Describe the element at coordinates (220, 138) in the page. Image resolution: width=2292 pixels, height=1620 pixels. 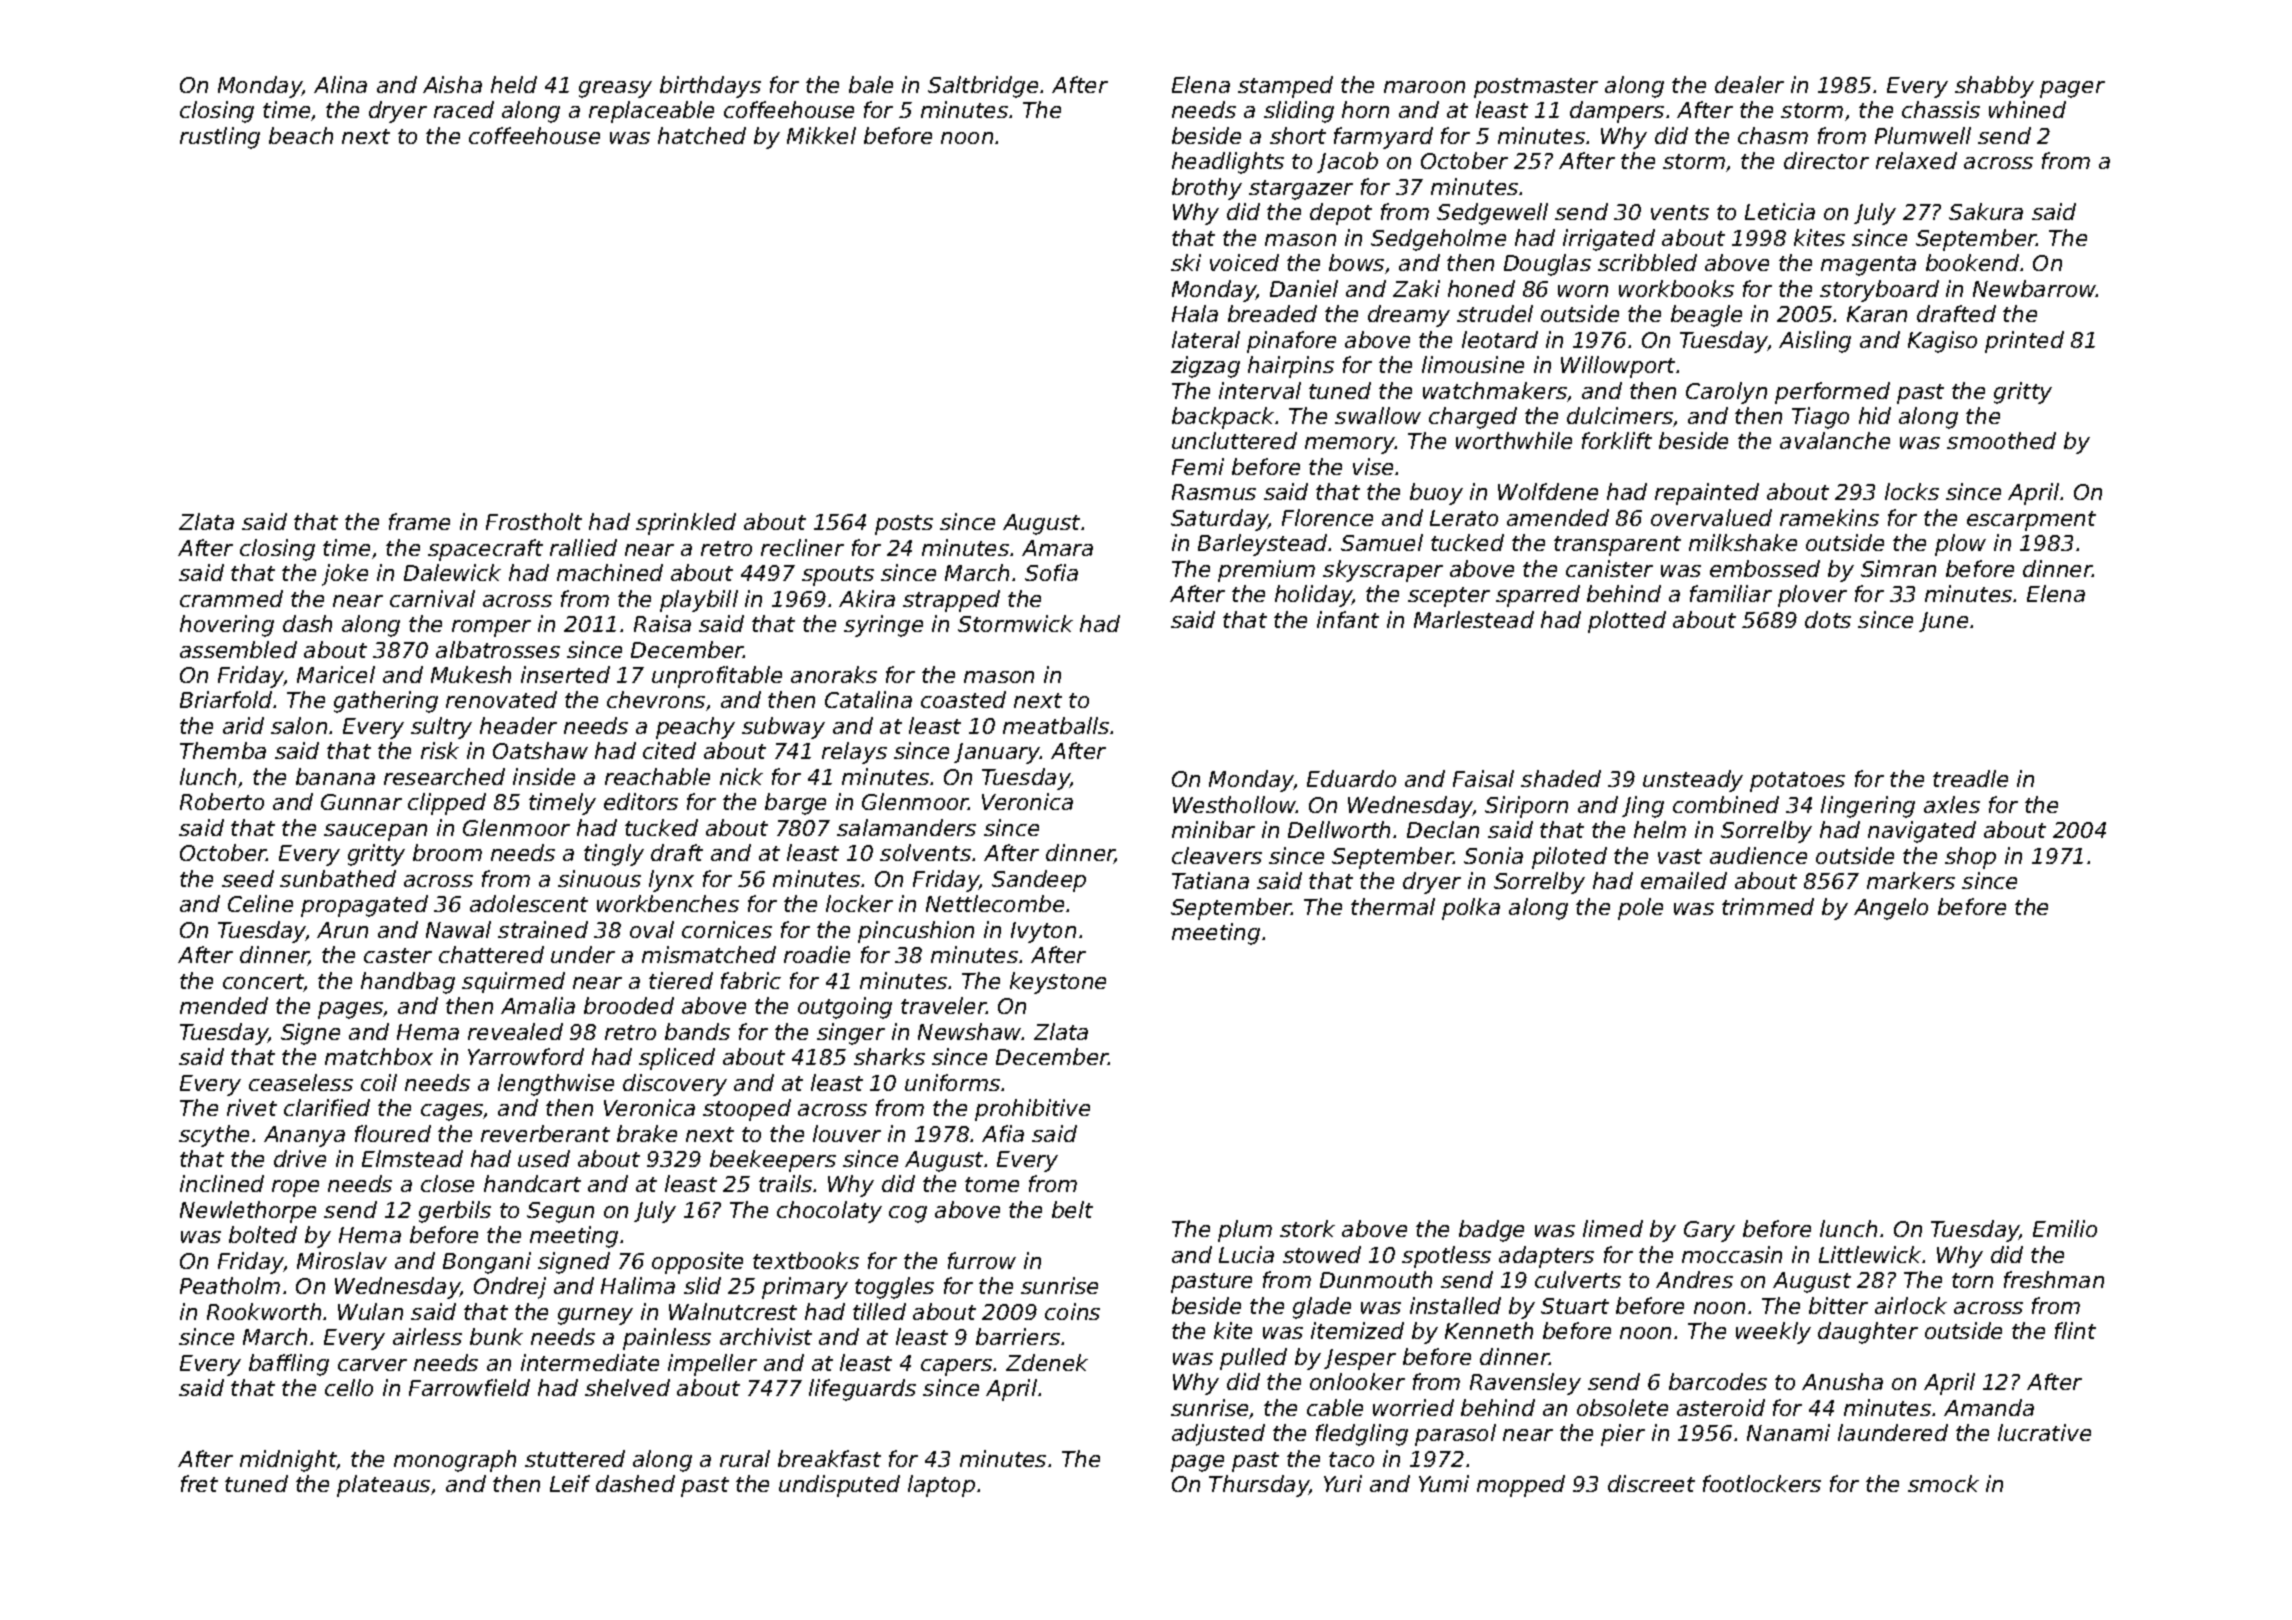
I see `rustling` at that location.
